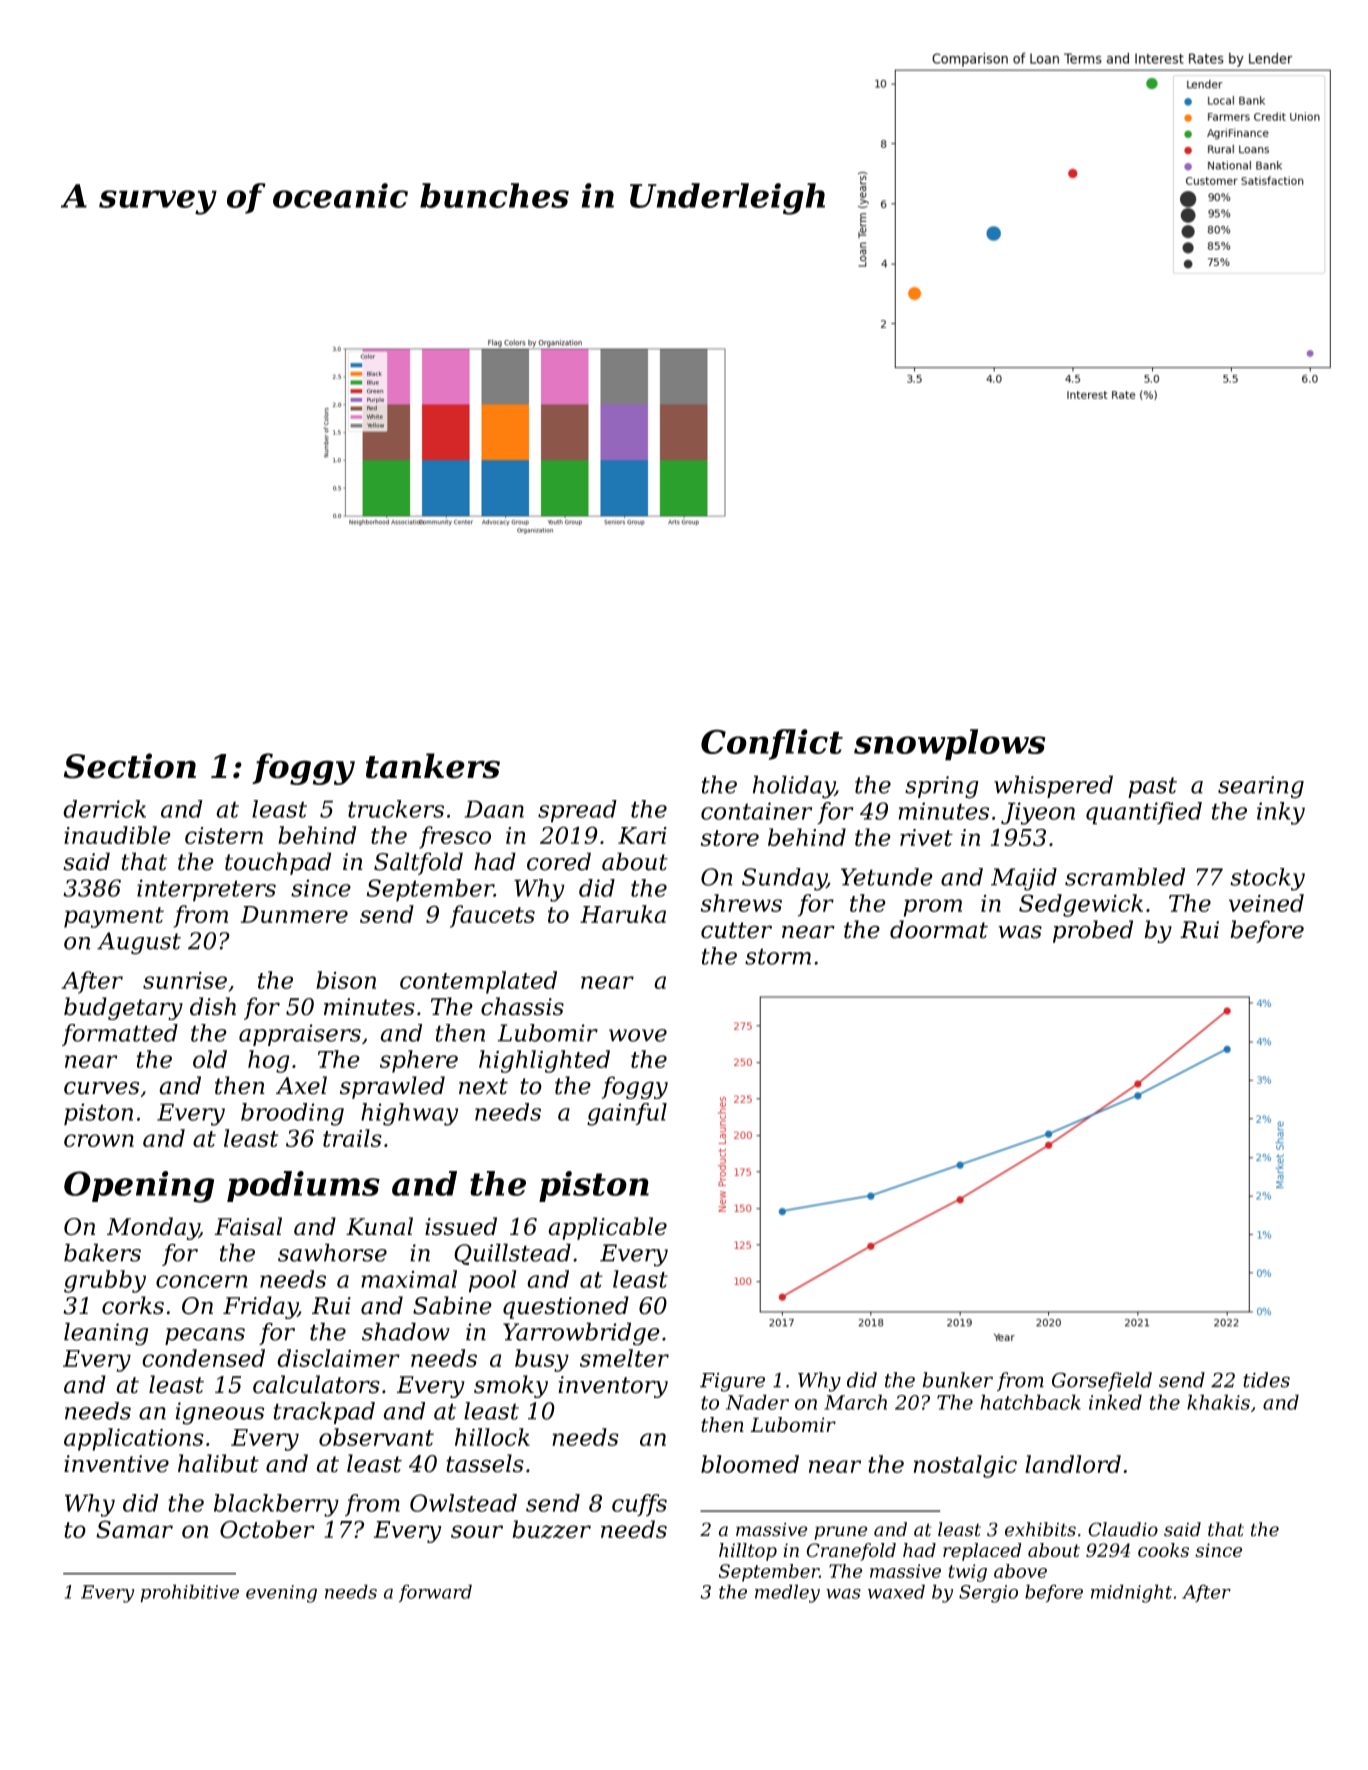 The image size is (1368, 1770). Describe the element at coordinates (134, 1529) in the screenshot. I see `Samar` at that location.
